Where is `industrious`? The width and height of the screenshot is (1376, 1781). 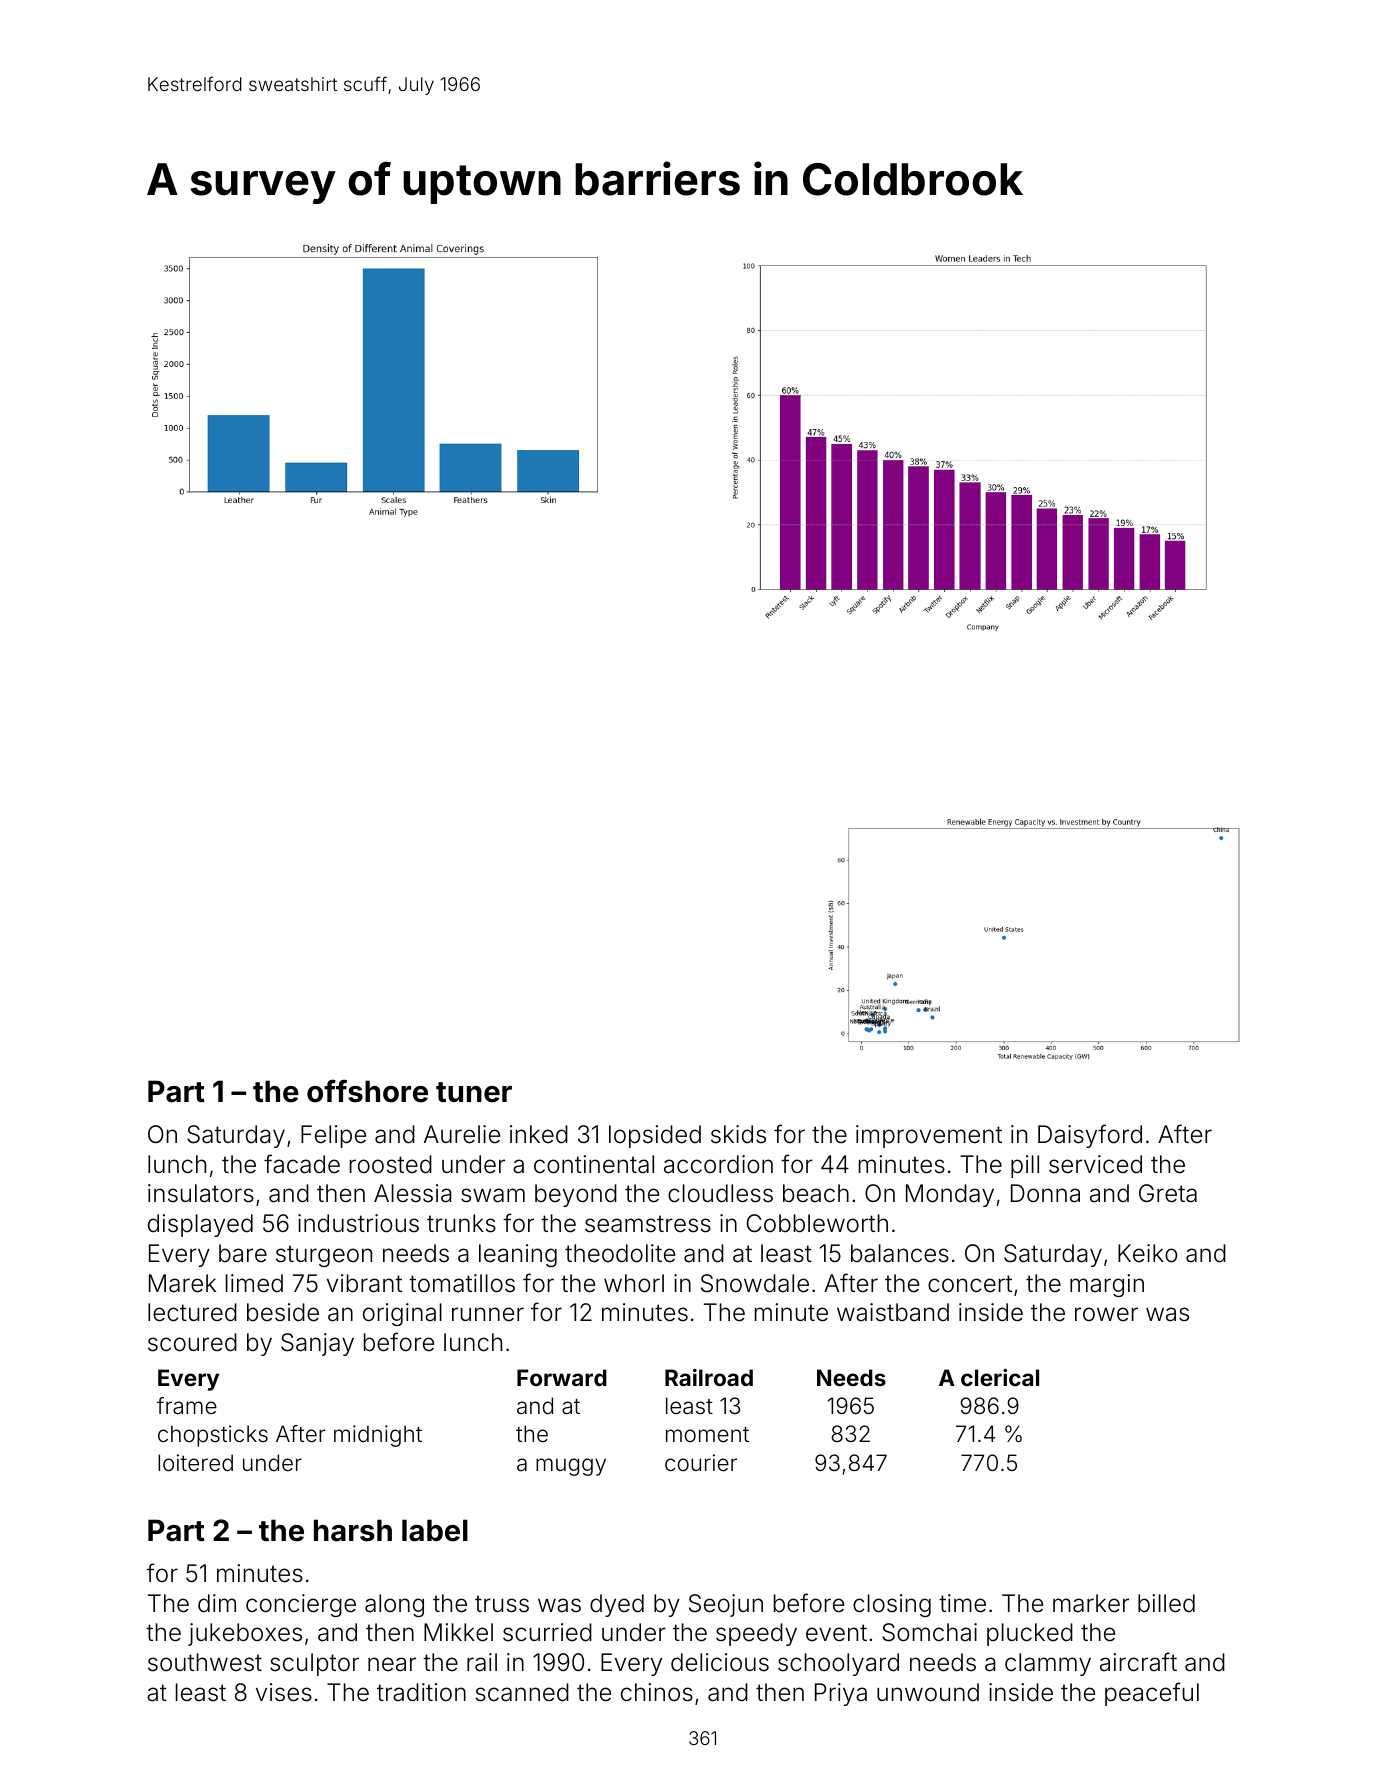 industrious is located at coordinates (358, 1223).
